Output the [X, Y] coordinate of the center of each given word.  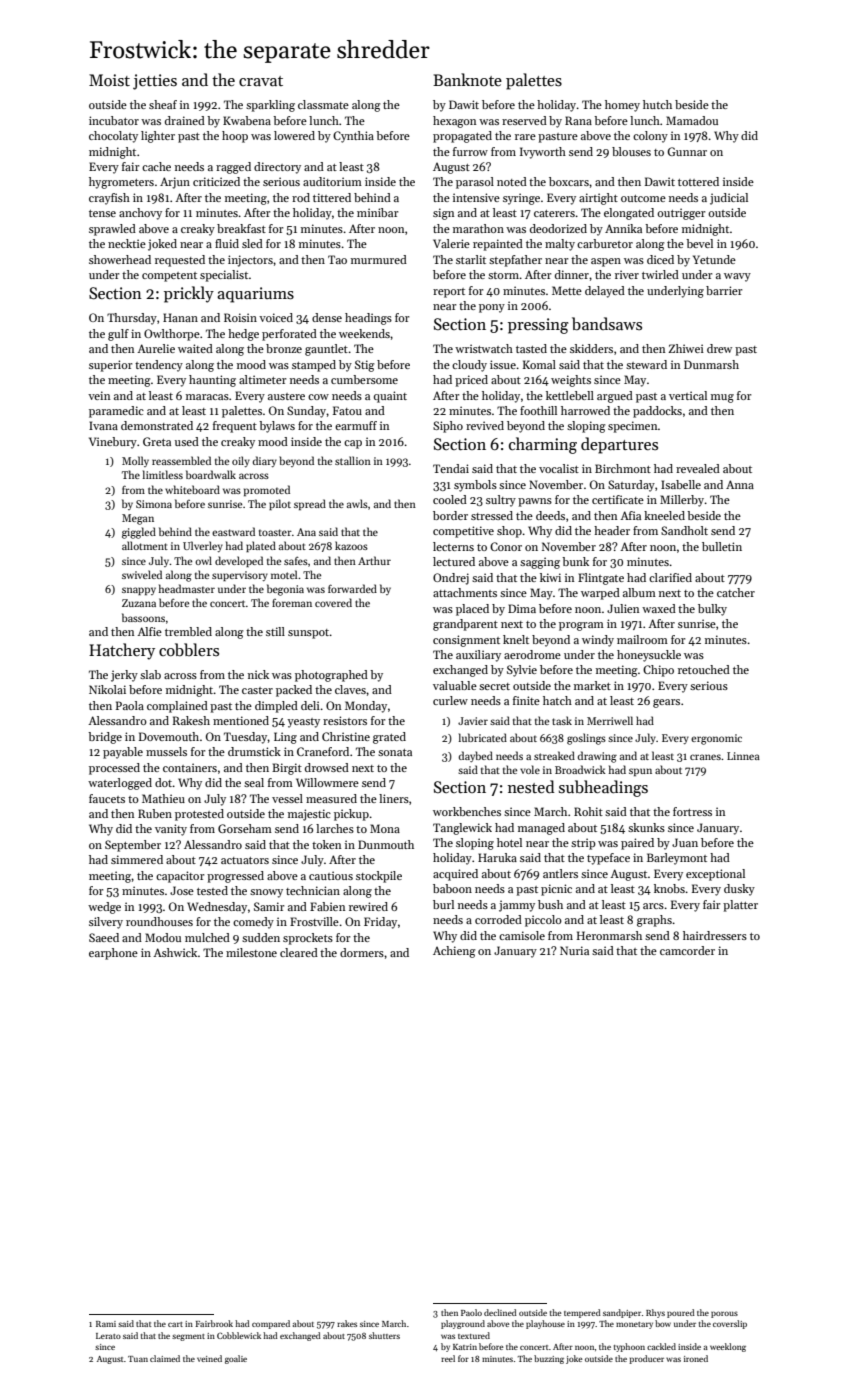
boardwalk [211, 474]
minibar [378, 212]
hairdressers [715, 935]
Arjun [175, 183]
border [450, 515]
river [627, 274]
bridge [105, 738]
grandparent [465, 625]
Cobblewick [239, 1335]
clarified [670, 577]
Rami [106, 1324]
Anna [740, 484]
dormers [362, 952]
